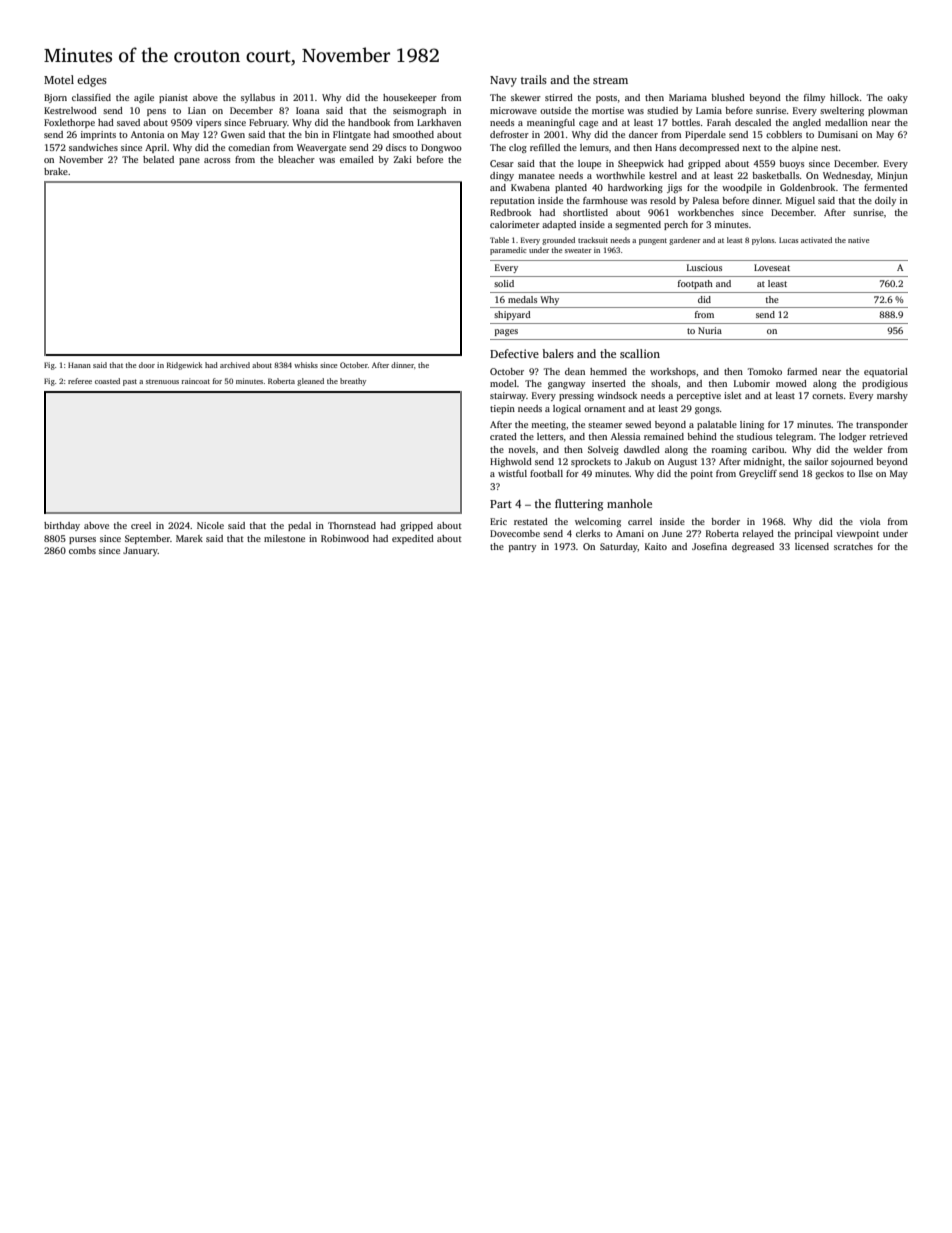 The image size is (952, 1233). What do you see at coordinates (888, 111) in the document?
I see `plowman` at bounding box center [888, 111].
